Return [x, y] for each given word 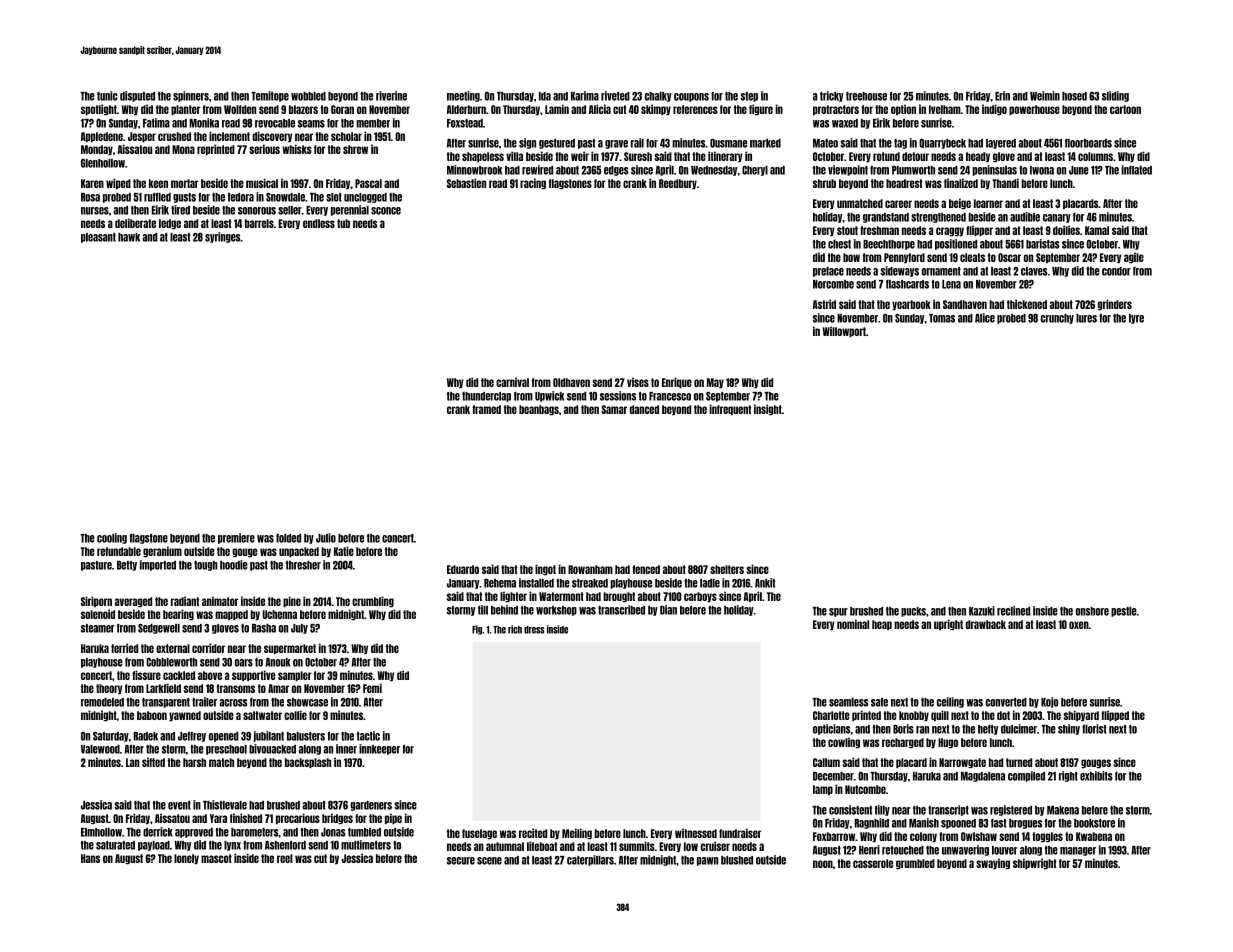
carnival [512, 382]
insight [768, 410]
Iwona [1042, 170]
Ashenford [285, 845]
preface [828, 272]
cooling [112, 538]
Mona [183, 149]
